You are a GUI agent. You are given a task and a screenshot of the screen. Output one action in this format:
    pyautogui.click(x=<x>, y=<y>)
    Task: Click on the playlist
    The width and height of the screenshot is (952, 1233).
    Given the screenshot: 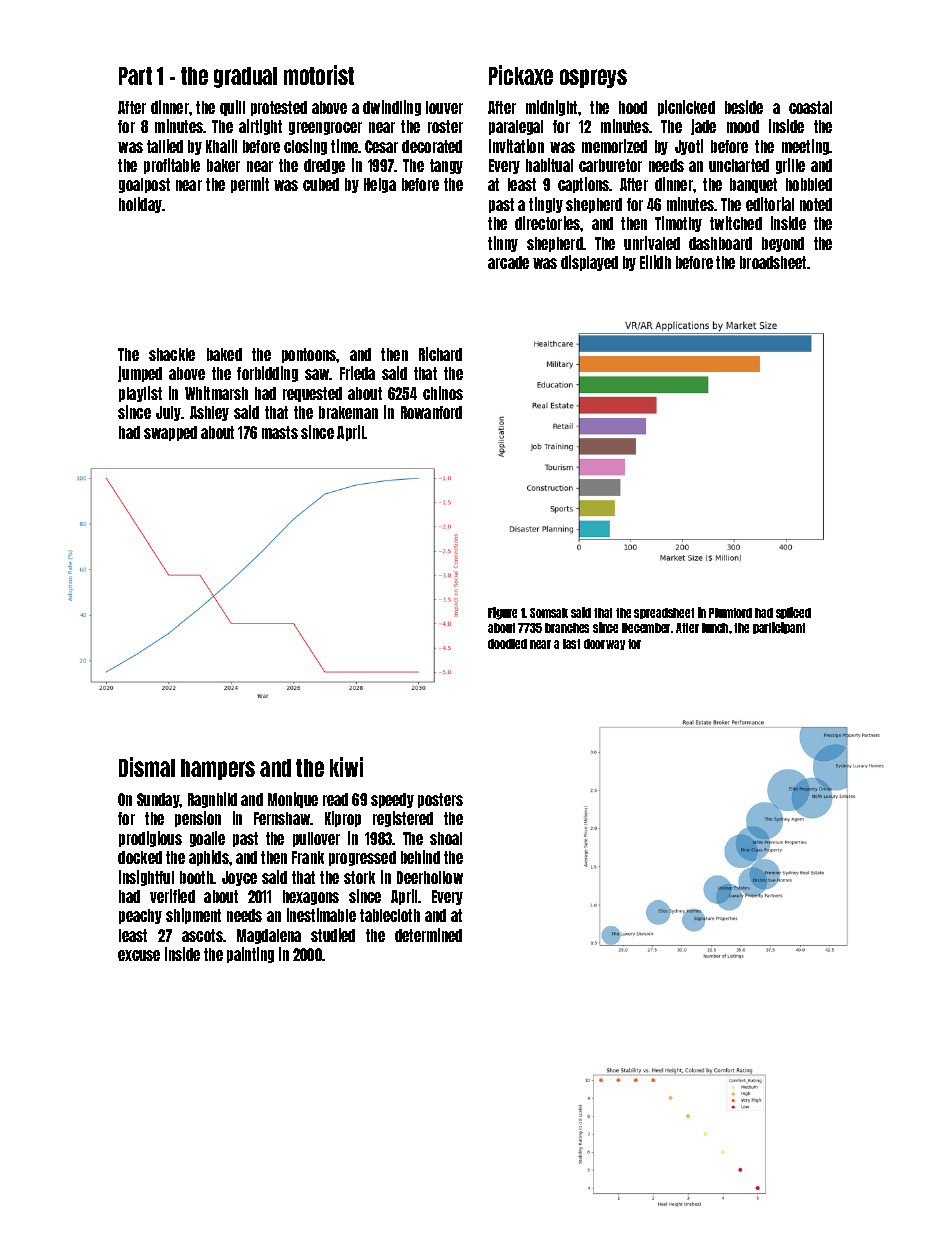 What is the action you would take?
    pyautogui.click(x=140, y=394)
